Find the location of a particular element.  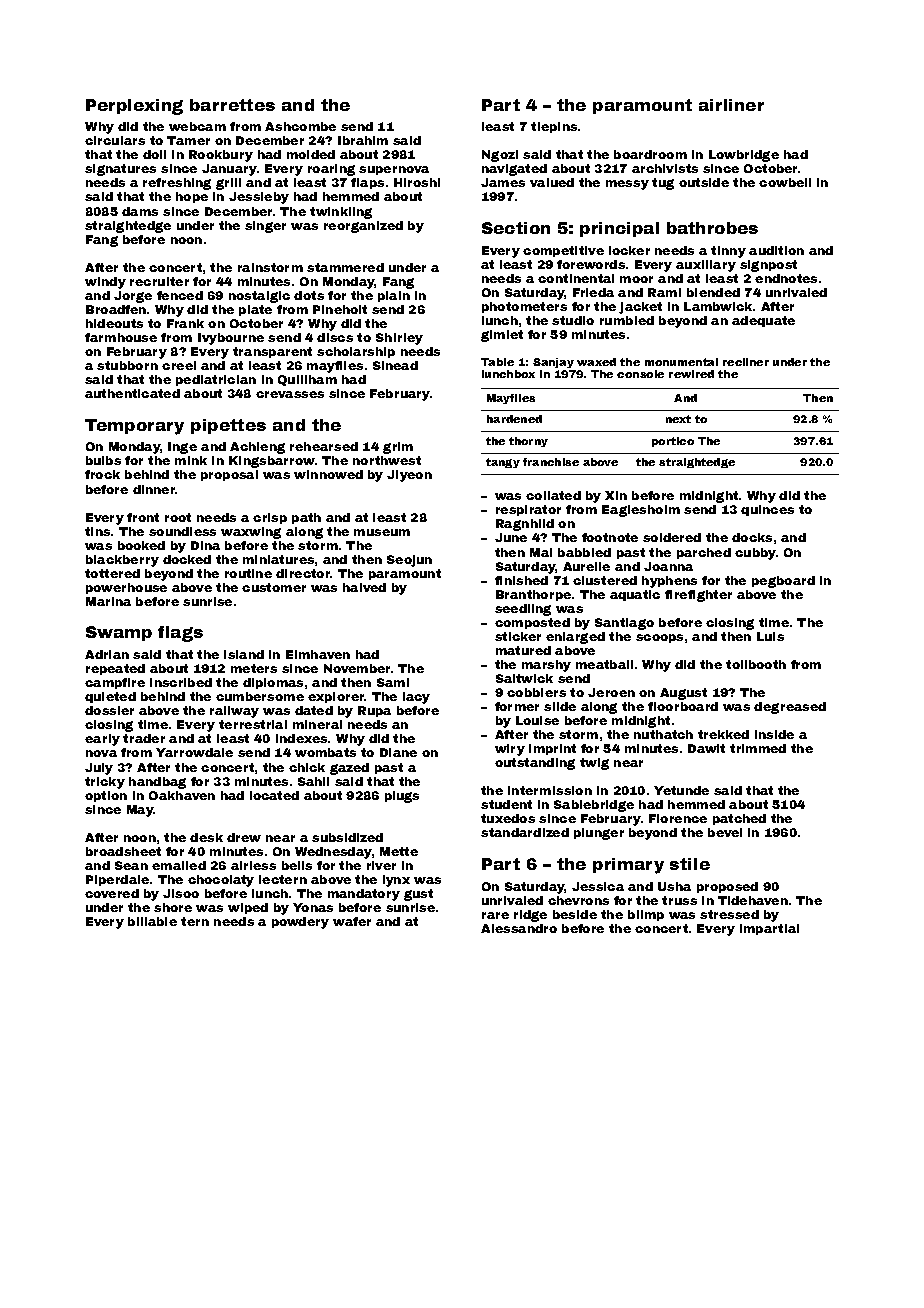

respirator is located at coordinates (528, 510).
